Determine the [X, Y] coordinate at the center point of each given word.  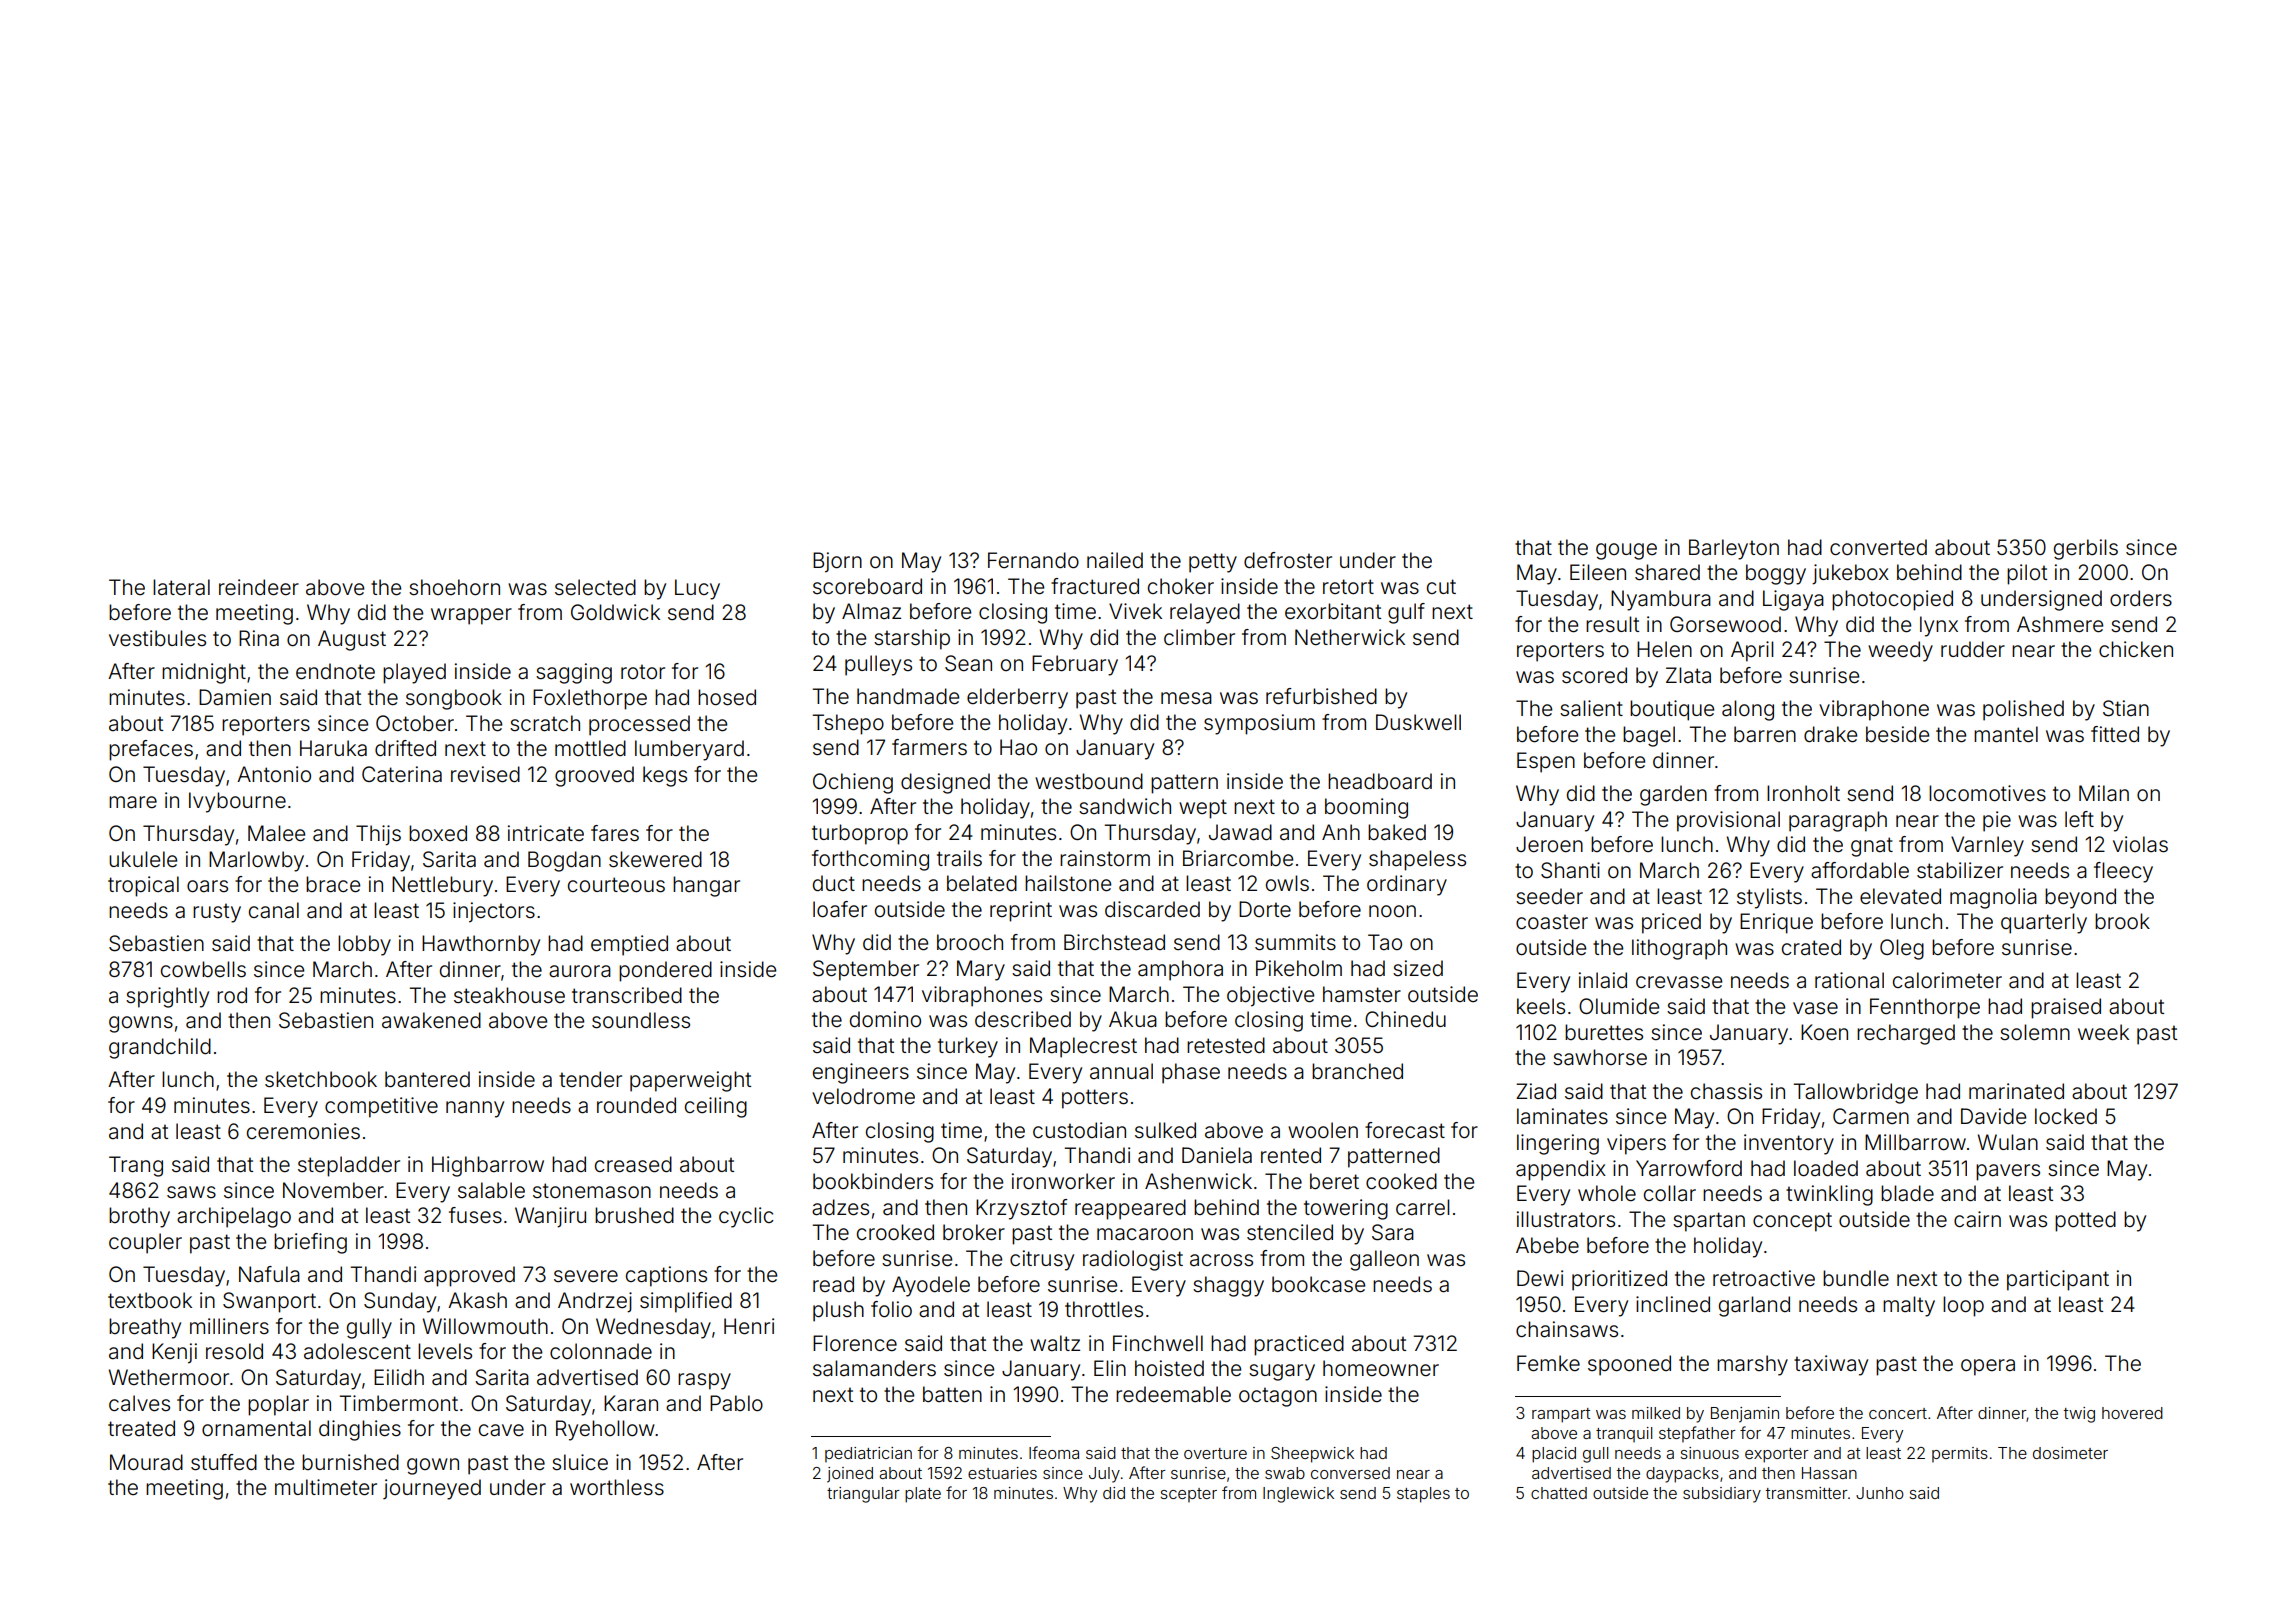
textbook [150, 1300]
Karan [631, 1403]
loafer [840, 909]
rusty [217, 913]
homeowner [1381, 1368]
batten [952, 1394]
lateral [181, 587]
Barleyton [1734, 549]
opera [1988, 1367]
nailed [1115, 560]
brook [2122, 921]
